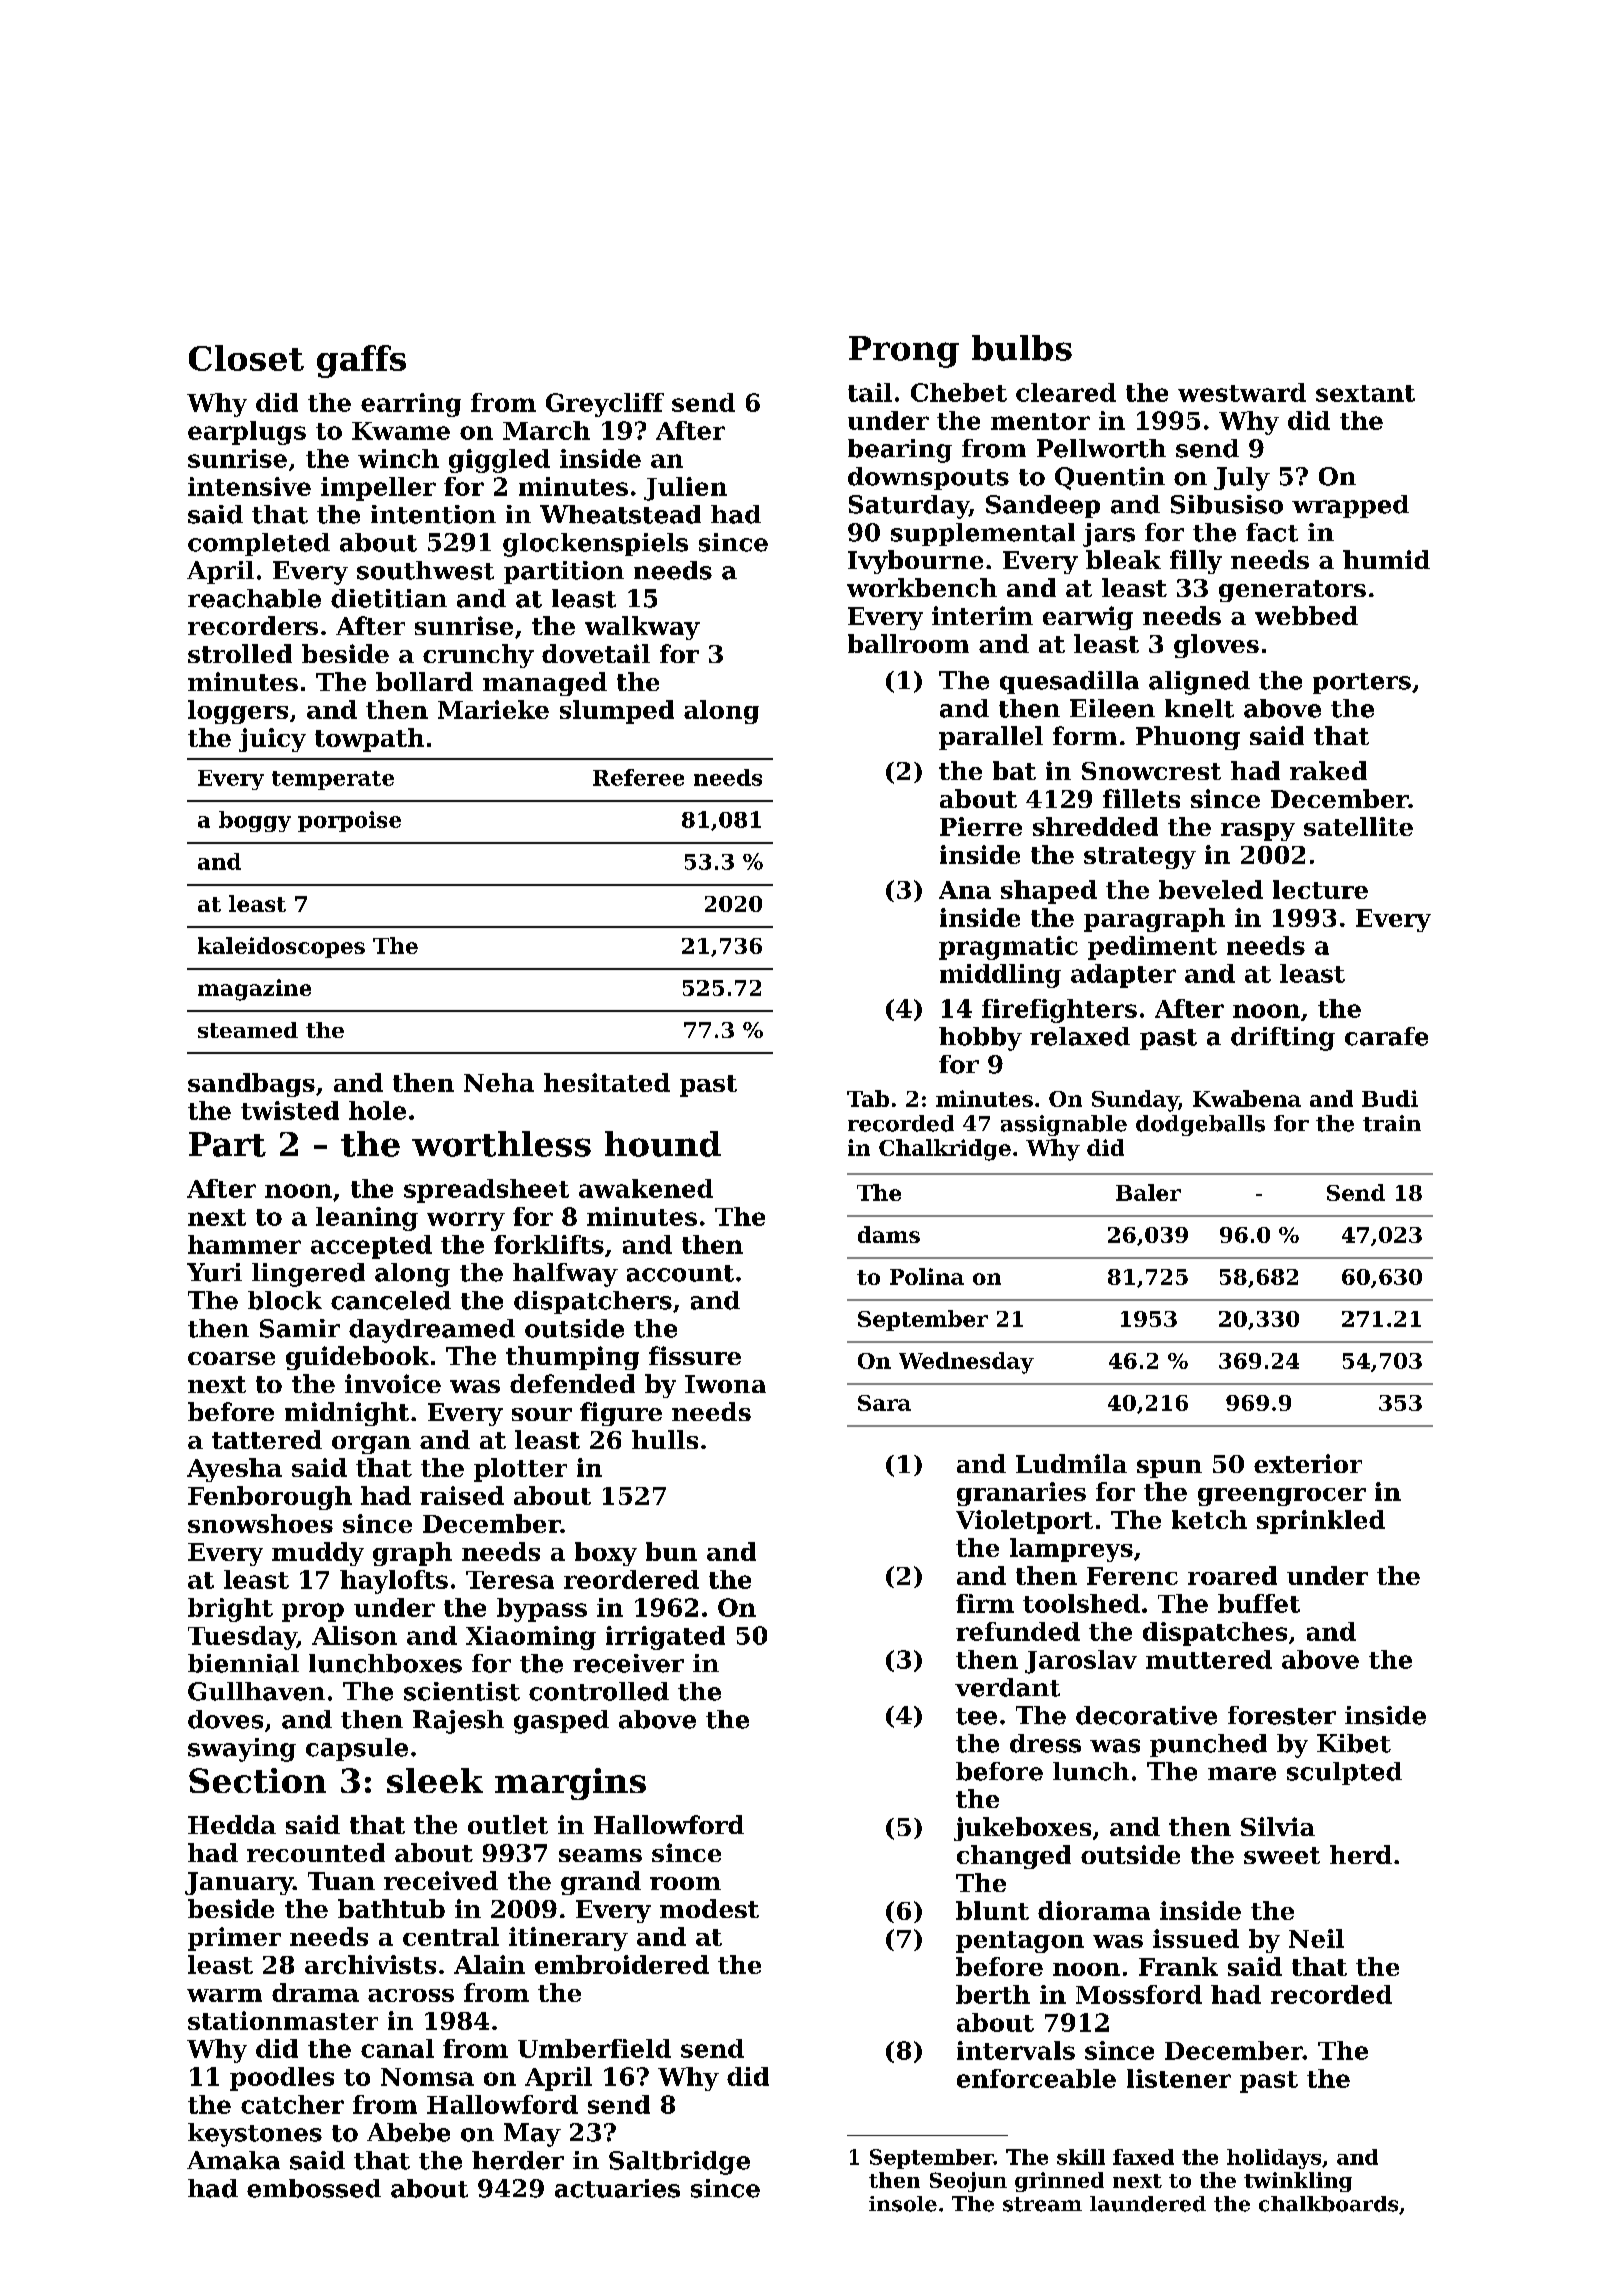 The width and height of the document is (1620, 2292). I want to click on firm, so click(985, 1603).
